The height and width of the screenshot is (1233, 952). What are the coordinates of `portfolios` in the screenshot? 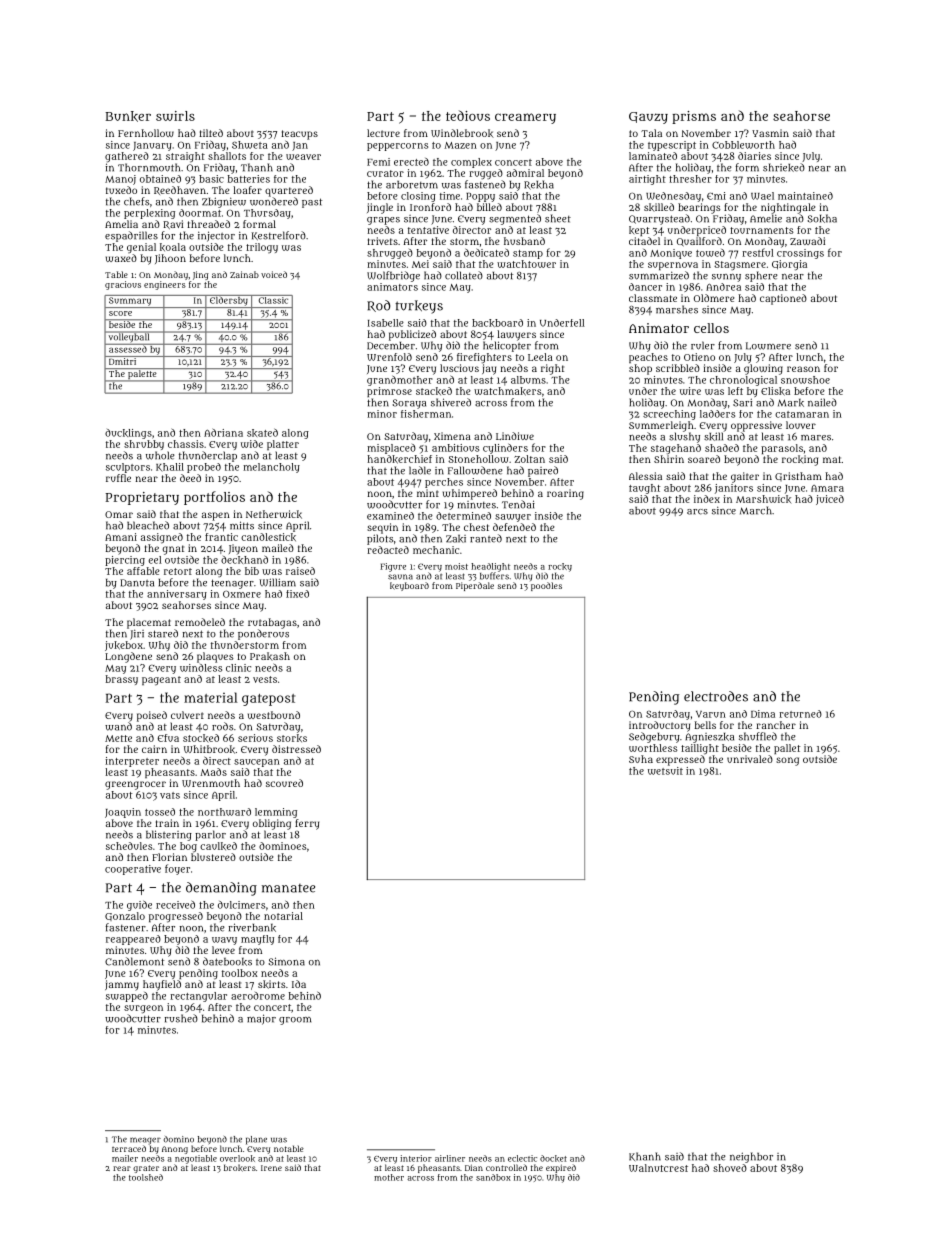 It's located at (214, 498).
